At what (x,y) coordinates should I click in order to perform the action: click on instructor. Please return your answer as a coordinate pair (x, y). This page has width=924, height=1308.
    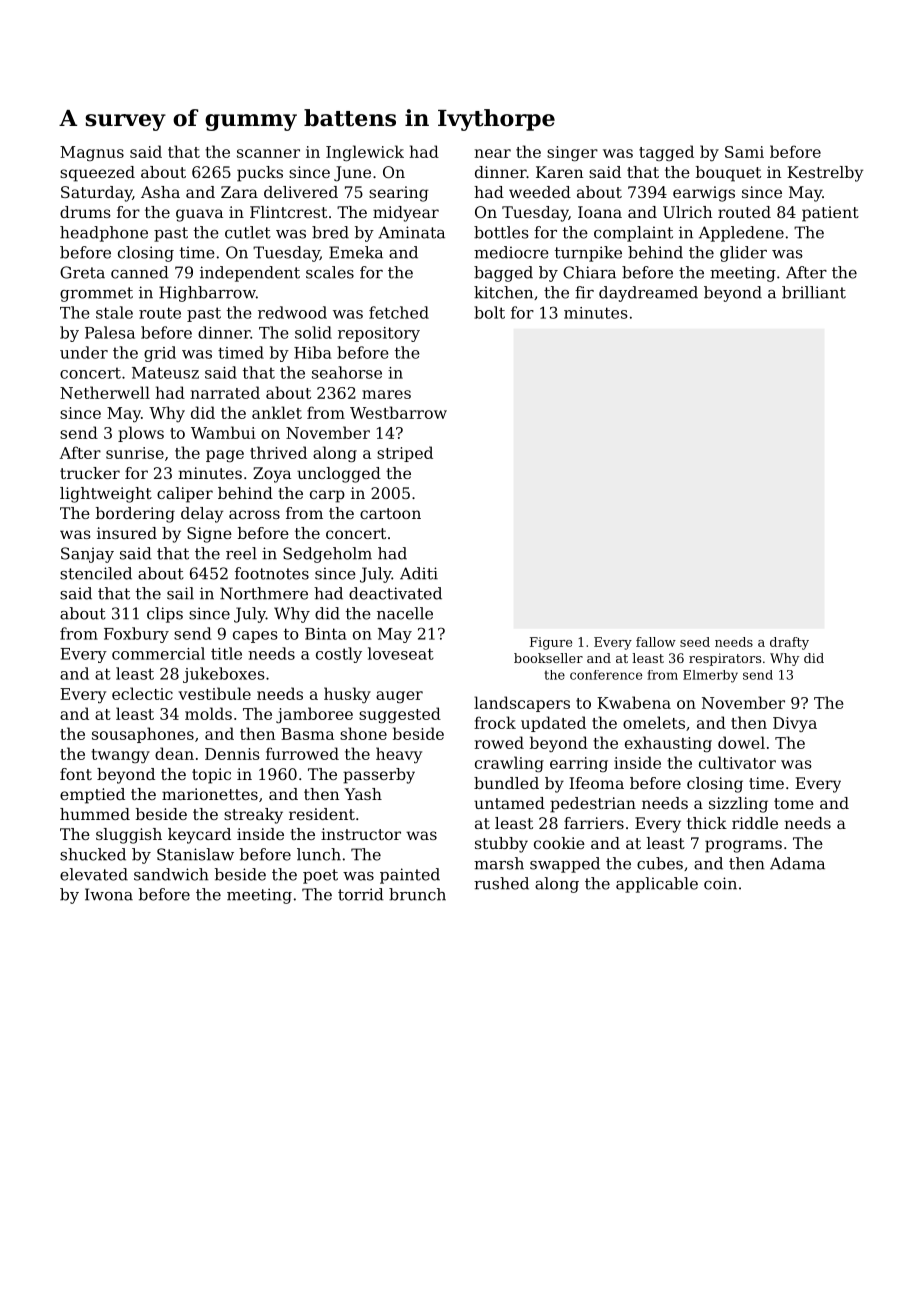
    Looking at the image, I should click on (361, 834).
